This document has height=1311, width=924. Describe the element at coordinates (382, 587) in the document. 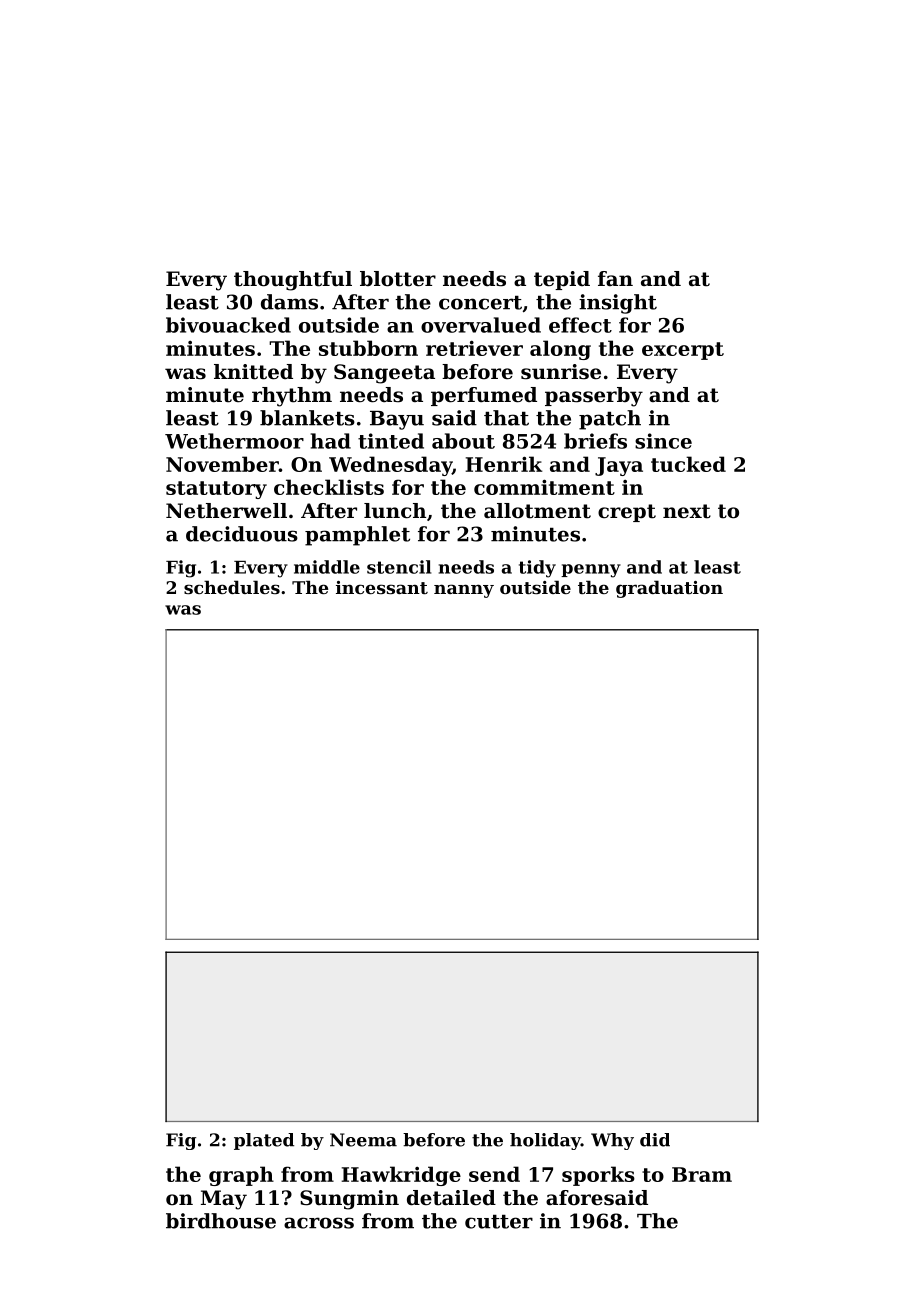

I see `incessant` at that location.
